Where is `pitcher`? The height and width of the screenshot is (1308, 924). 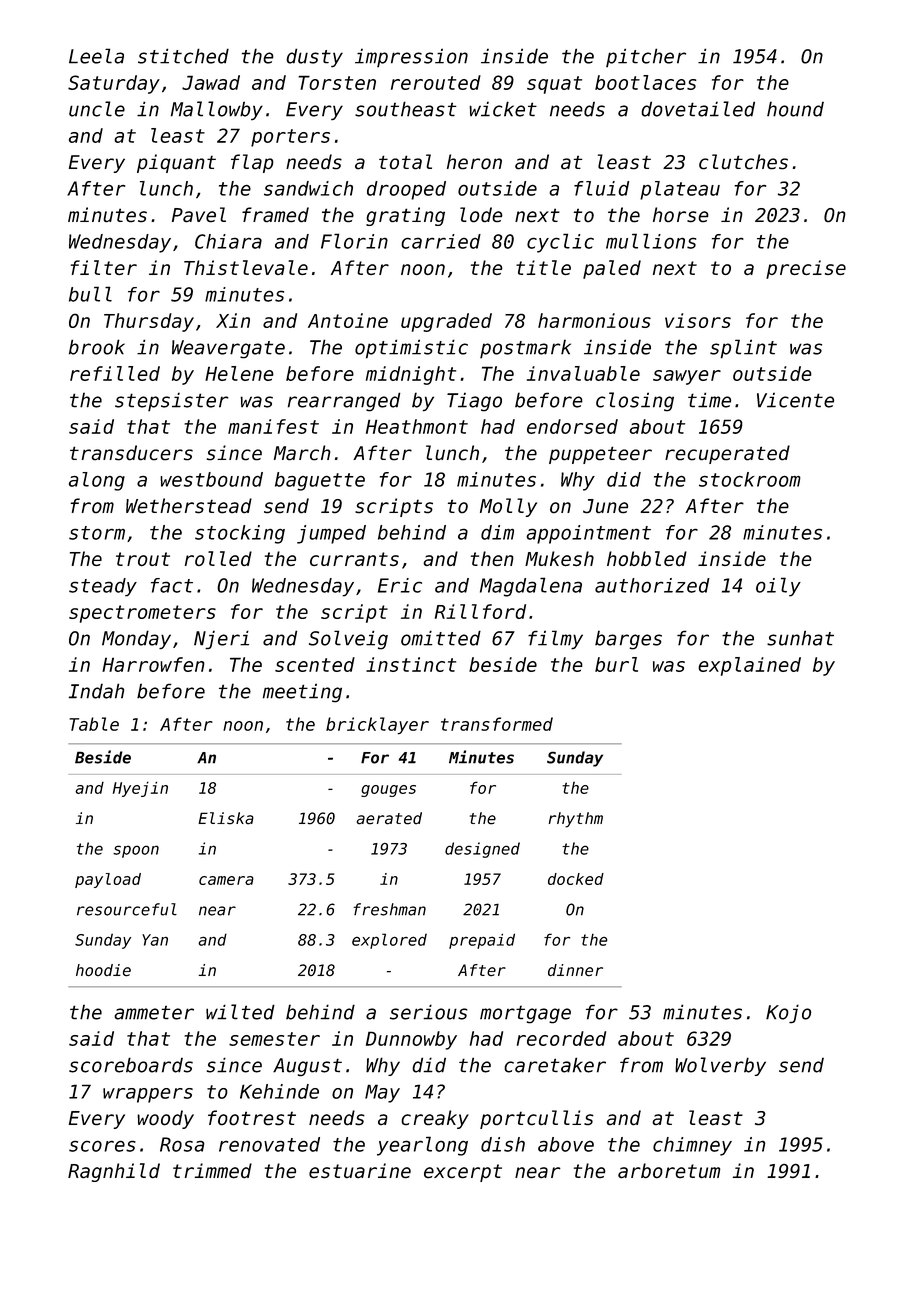 pitcher is located at coordinates (646, 58).
